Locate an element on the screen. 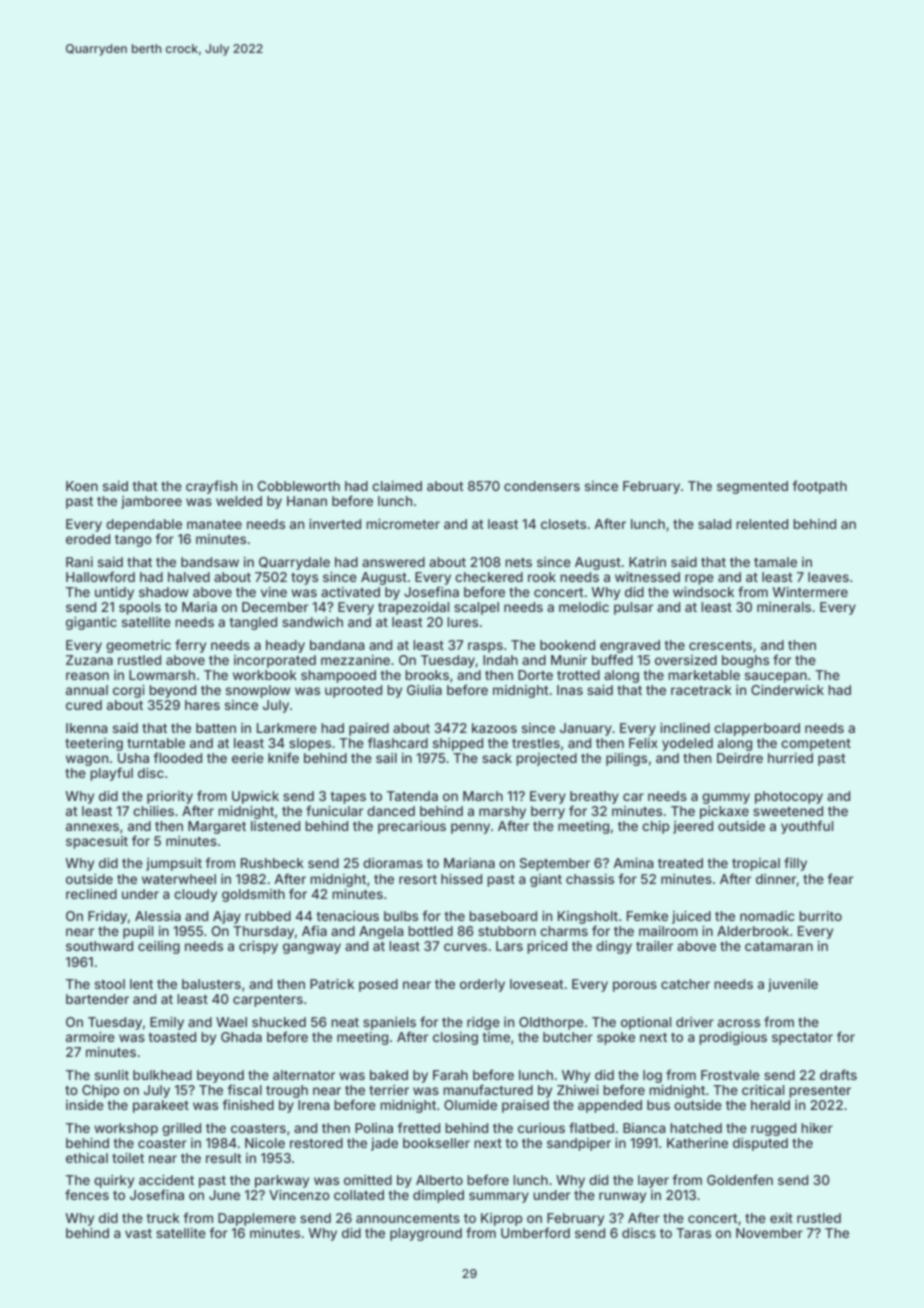 The height and width of the screenshot is (1308, 924). annexes is located at coordinates (92, 827).
